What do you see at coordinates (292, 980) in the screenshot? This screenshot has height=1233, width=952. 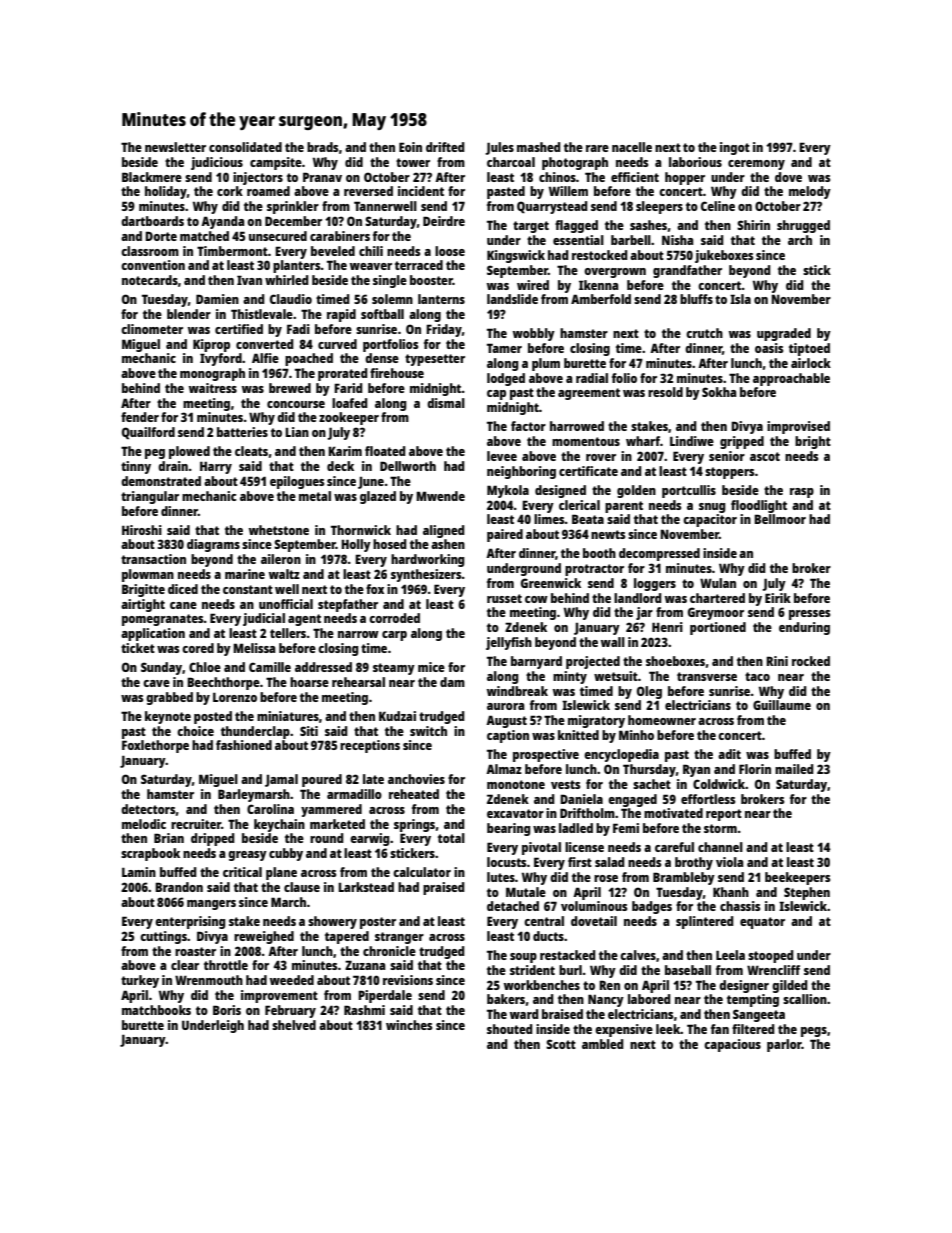 I see `weeded` at bounding box center [292, 980].
